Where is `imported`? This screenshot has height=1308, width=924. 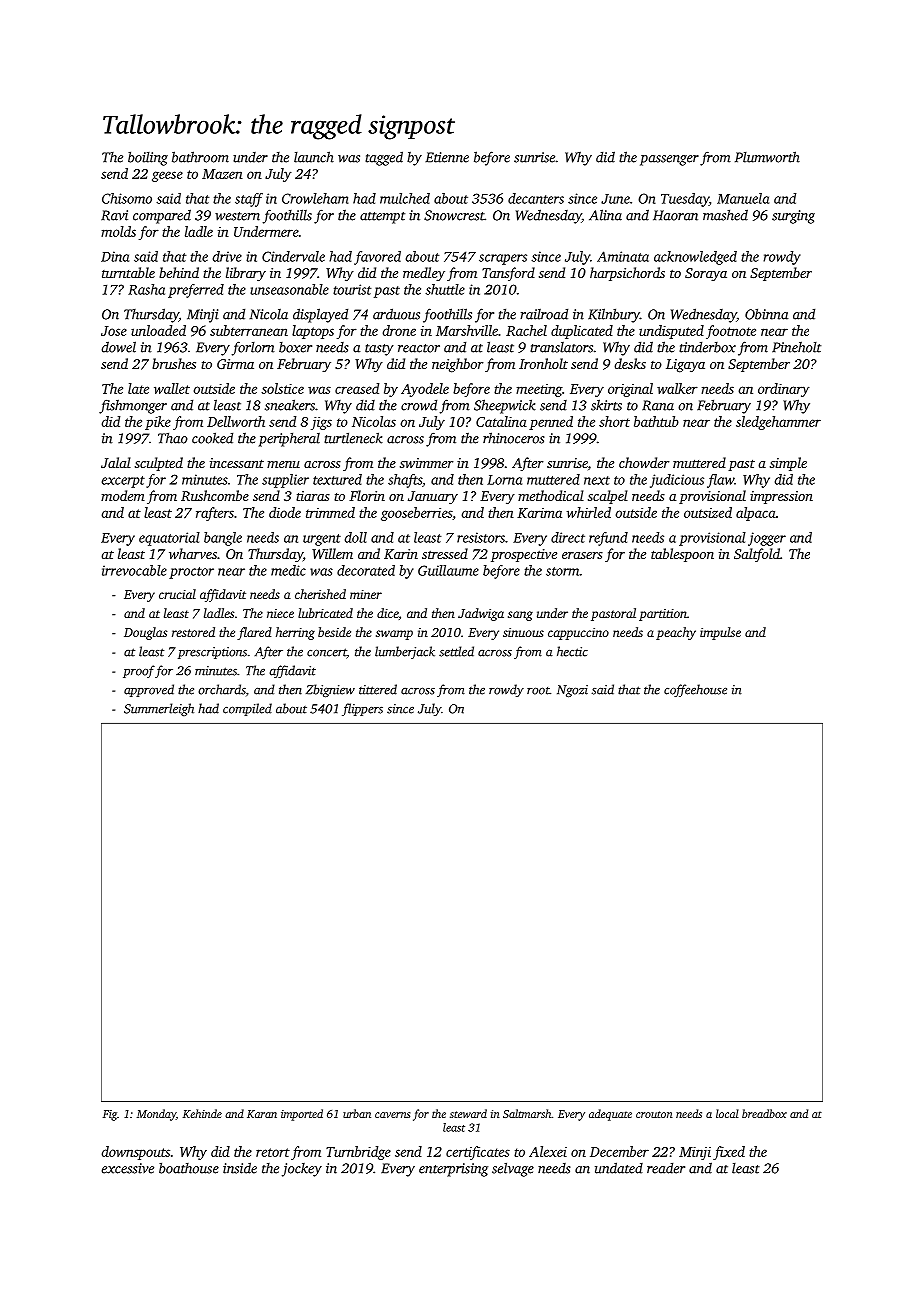
imported is located at coordinates (302, 1115).
